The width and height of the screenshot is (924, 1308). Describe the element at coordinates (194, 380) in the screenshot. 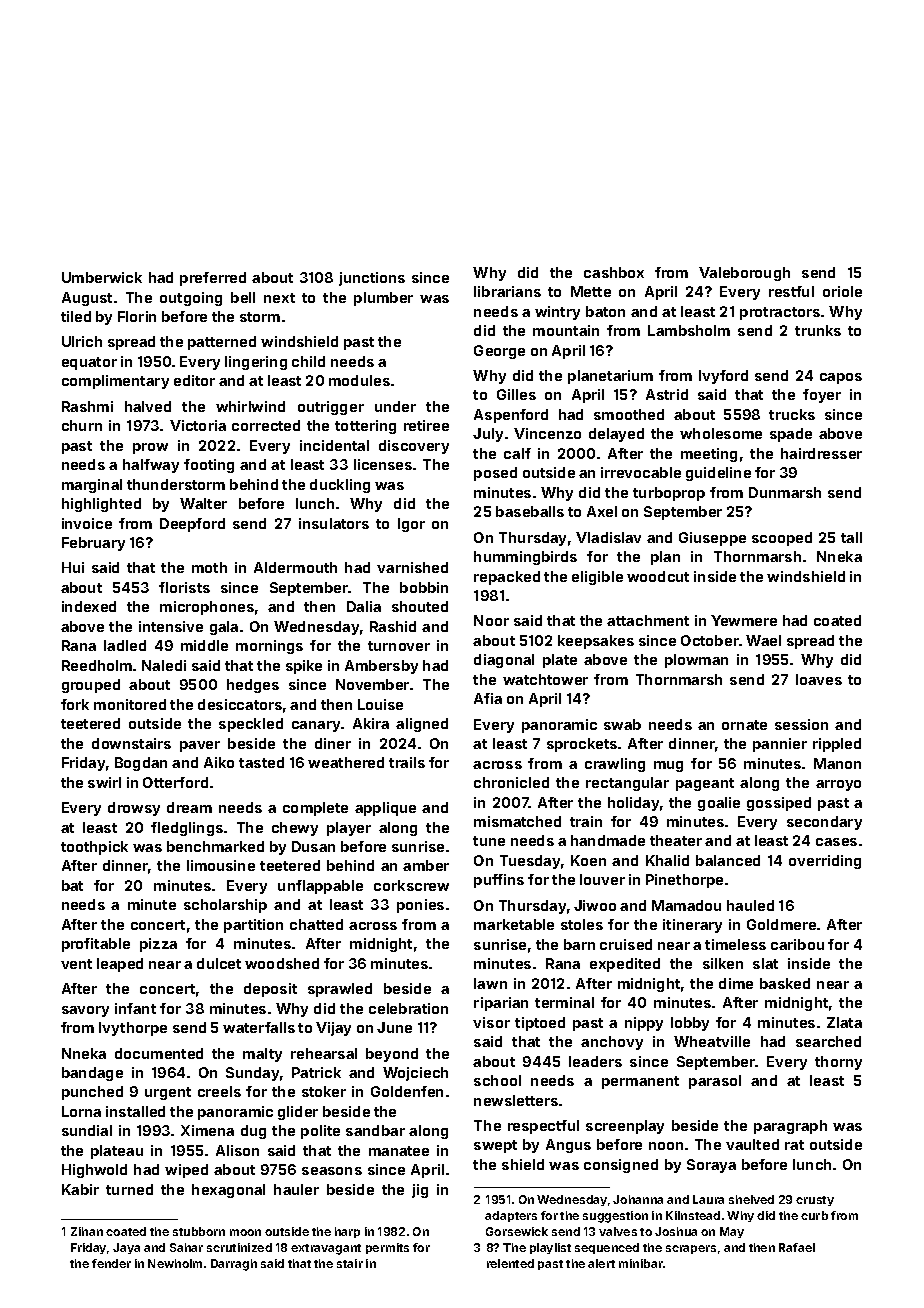

I see `editor` at that location.
